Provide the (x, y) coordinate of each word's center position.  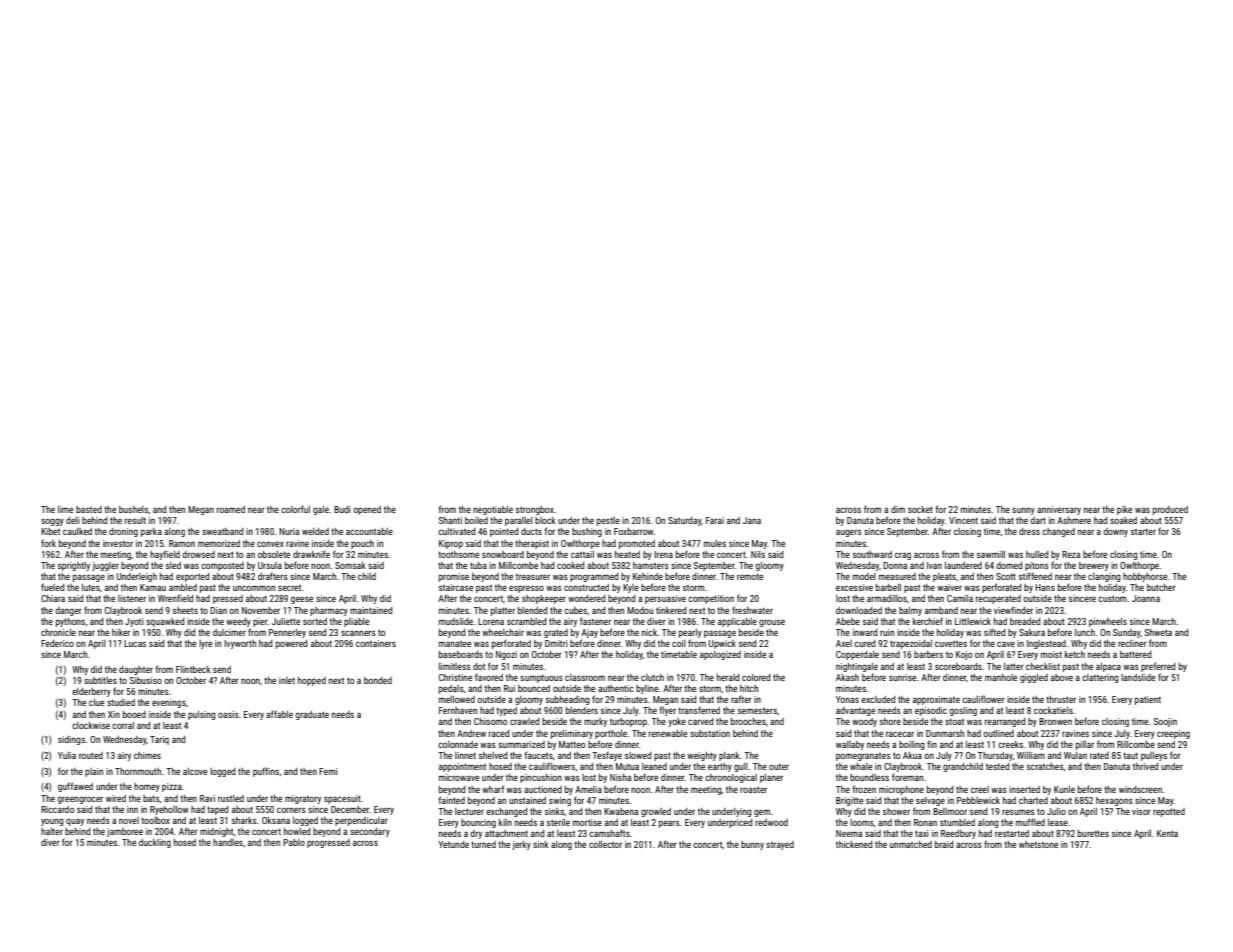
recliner (1132, 643)
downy (1115, 532)
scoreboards (958, 666)
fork (48, 543)
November (261, 610)
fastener (595, 621)
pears (669, 824)
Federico (57, 643)
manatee (455, 644)
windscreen (1140, 789)
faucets (539, 755)
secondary (370, 832)
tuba (478, 565)
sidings (71, 740)
